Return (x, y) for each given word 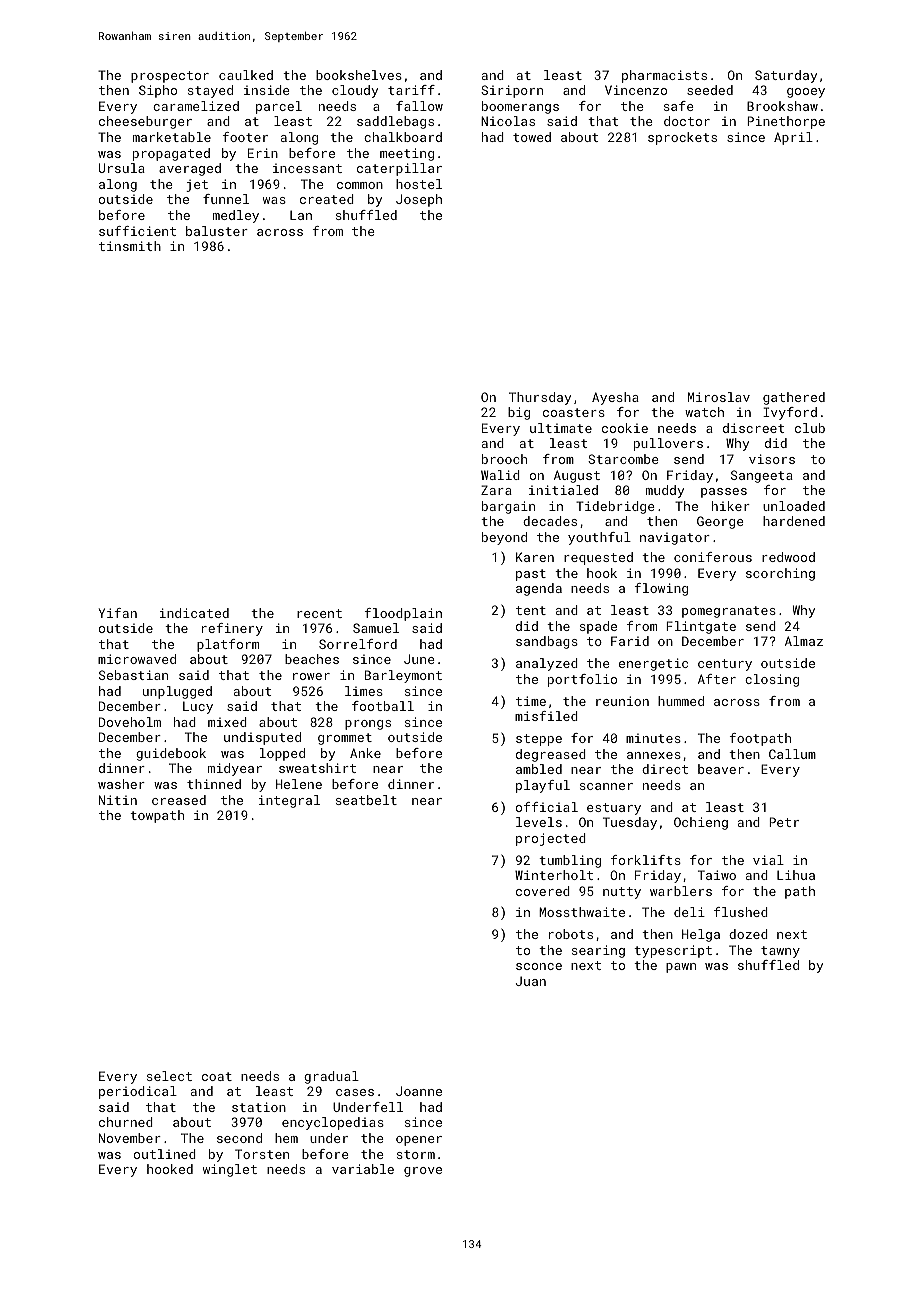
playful (543, 786)
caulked (246, 75)
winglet (230, 1170)
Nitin (118, 800)
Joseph (419, 200)
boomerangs (520, 107)
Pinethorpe (786, 122)
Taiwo (717, 875)
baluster (217, 231)
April (793, 138)
